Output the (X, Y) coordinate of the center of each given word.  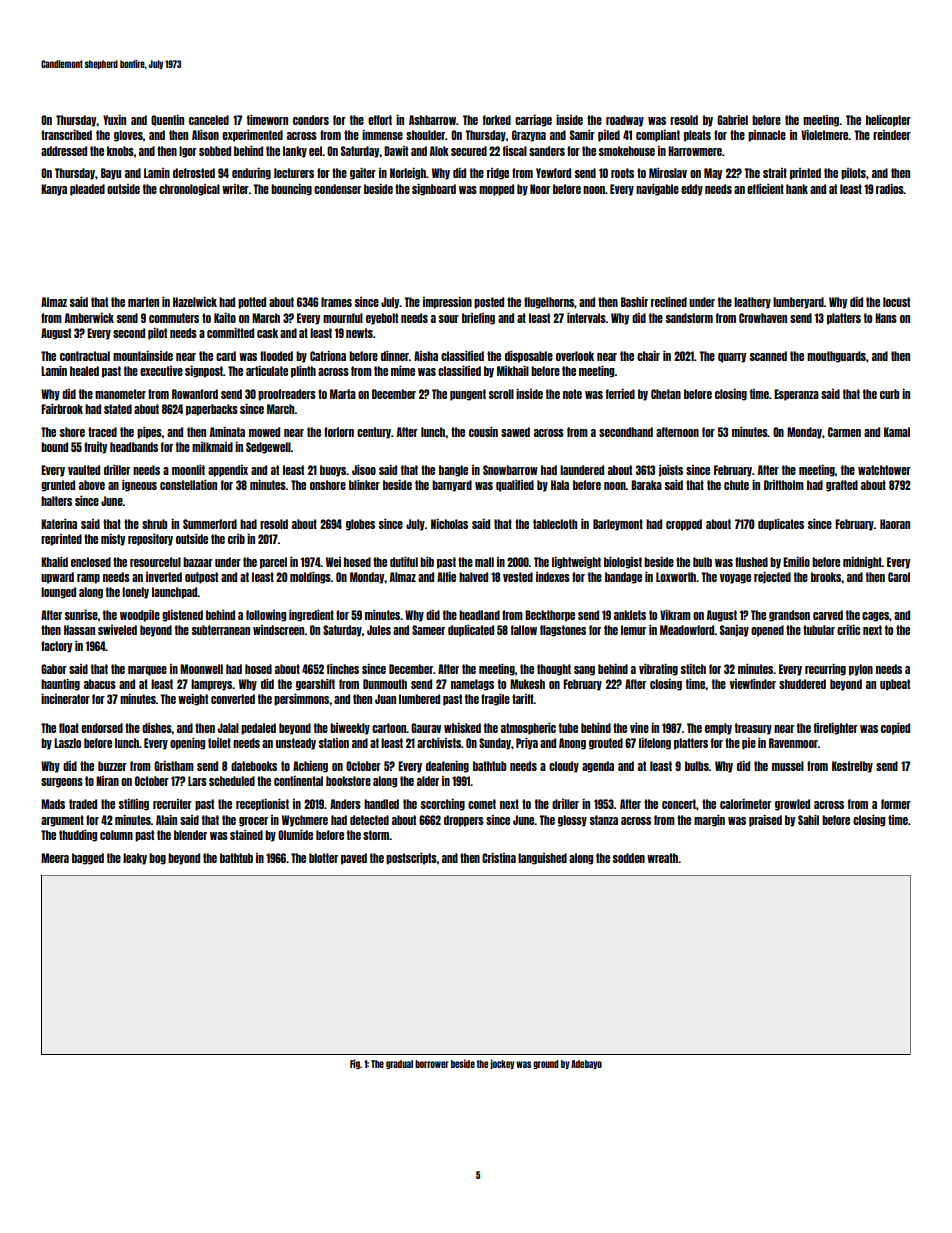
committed (230, 333)
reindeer (892, 135)
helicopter (888, 121)
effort (380, 120)
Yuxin (114, 120)
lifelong (655, 744)
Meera (55, 858)
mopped (496, 190)
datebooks (254, 766)
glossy (572, 821)
